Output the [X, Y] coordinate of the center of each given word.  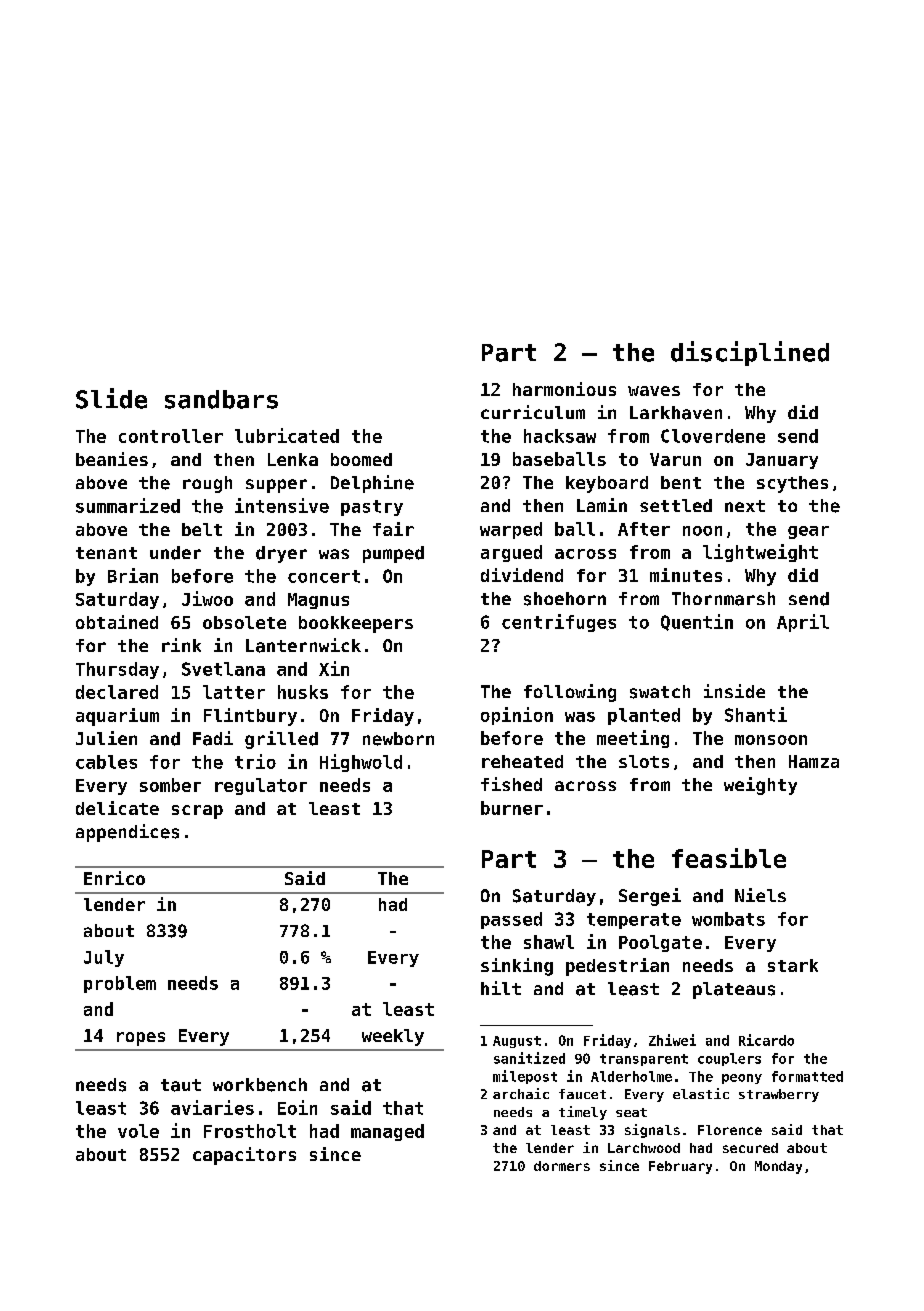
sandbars [221, 399]
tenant [106, 553]
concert [324, 576]
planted [644, 716]
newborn [398, 739]
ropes [141, 1039]
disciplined [750, 353]
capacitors [244, 1156]
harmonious [564, 389]
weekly [393, 1037]
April [803, 623]
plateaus [734, 990]
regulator [261, 786]
